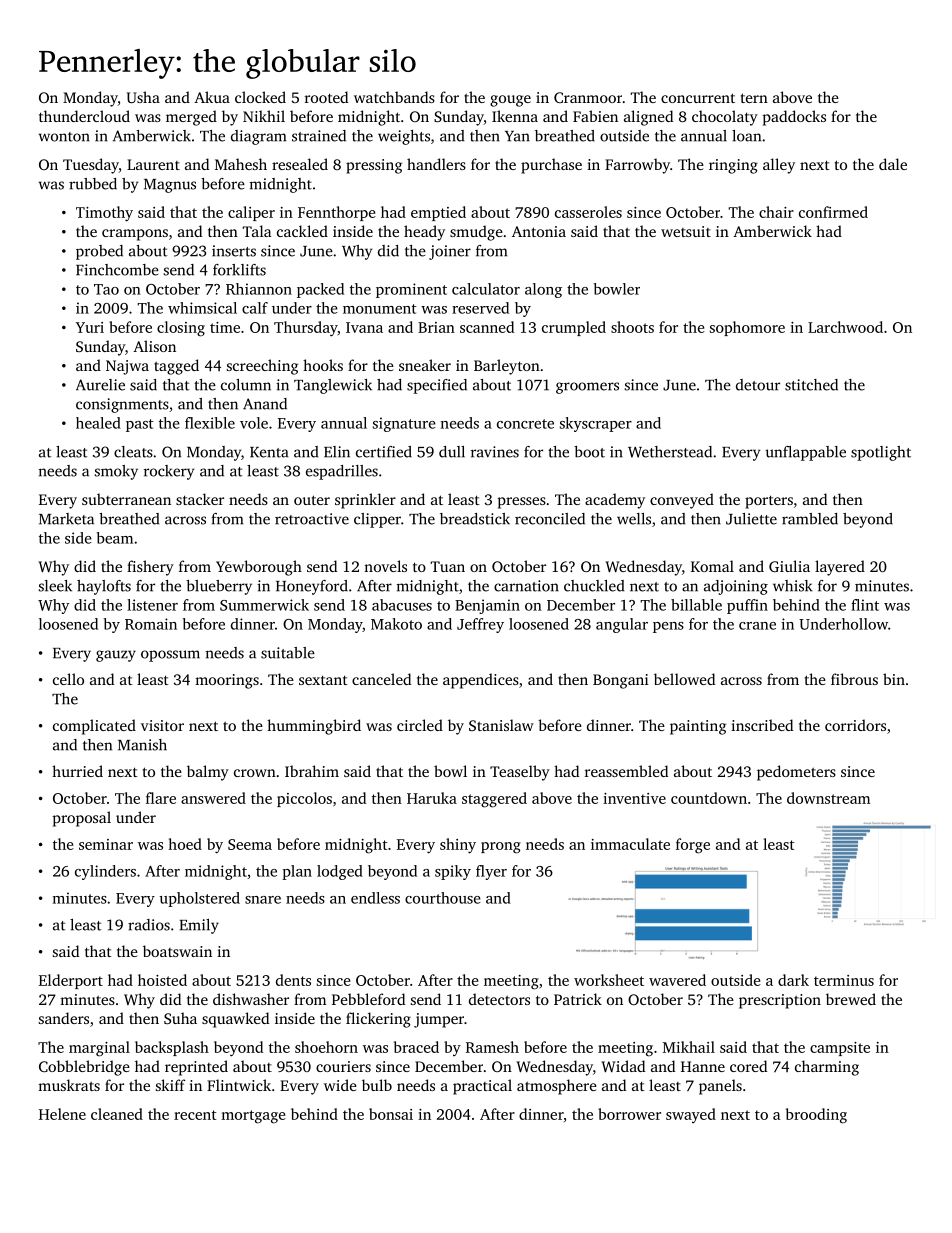  What do you see at coordinates (64, 1018) in the screenshot?
I see `sanders` at bounding box center [64, 1018].
